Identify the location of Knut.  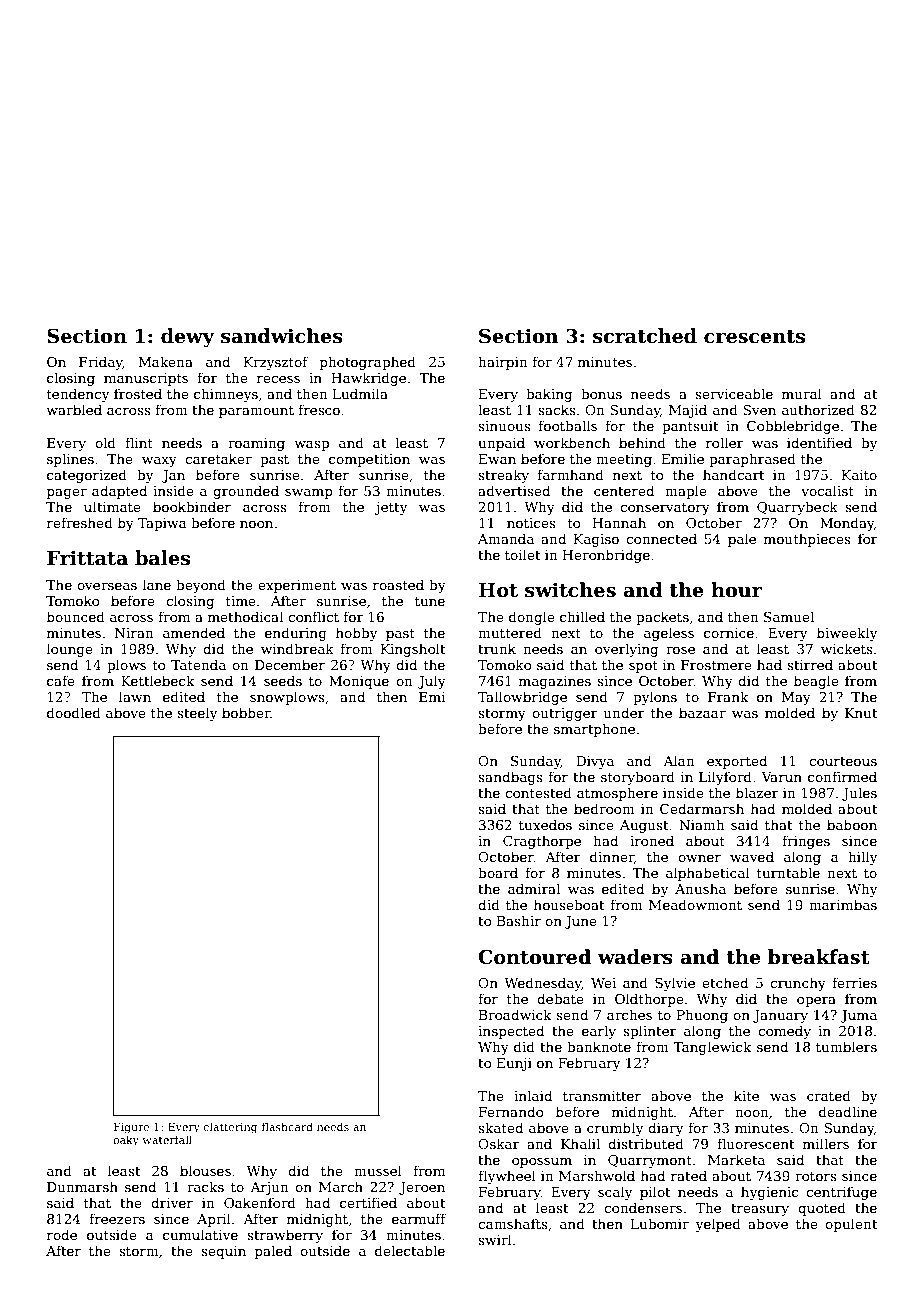
(861, 713).
